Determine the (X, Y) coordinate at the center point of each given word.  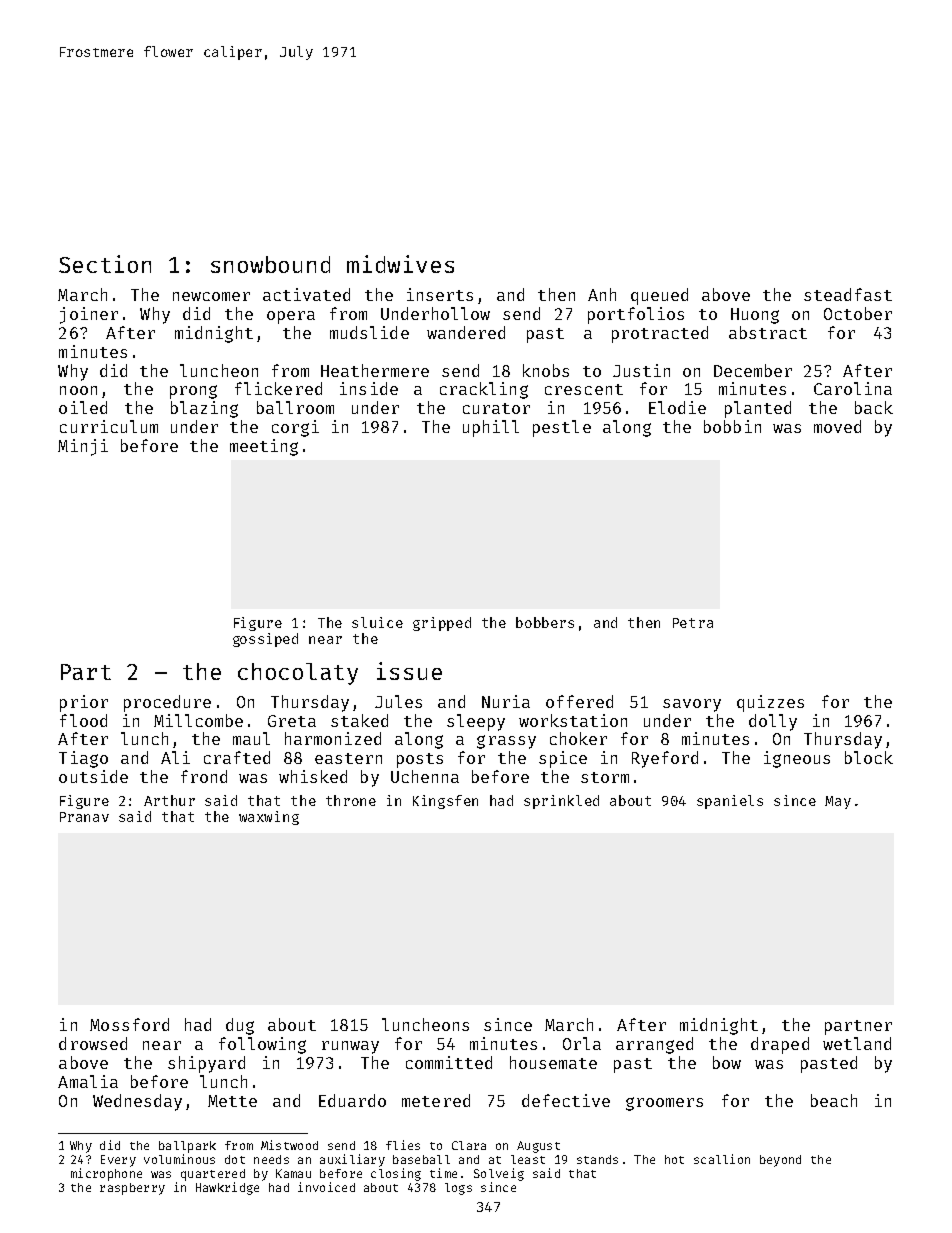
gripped (442, 624)
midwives (400, 264)
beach (834, 1100)
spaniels (730, 802)
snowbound (270, 264)
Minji (83, 447)
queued (659, 296)
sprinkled (561, 802)
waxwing (269, 818)
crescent (584, 389)
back (874, 407)
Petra (693, 623)
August (538, 1147)
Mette (232, 1101)
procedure (167, 703)
